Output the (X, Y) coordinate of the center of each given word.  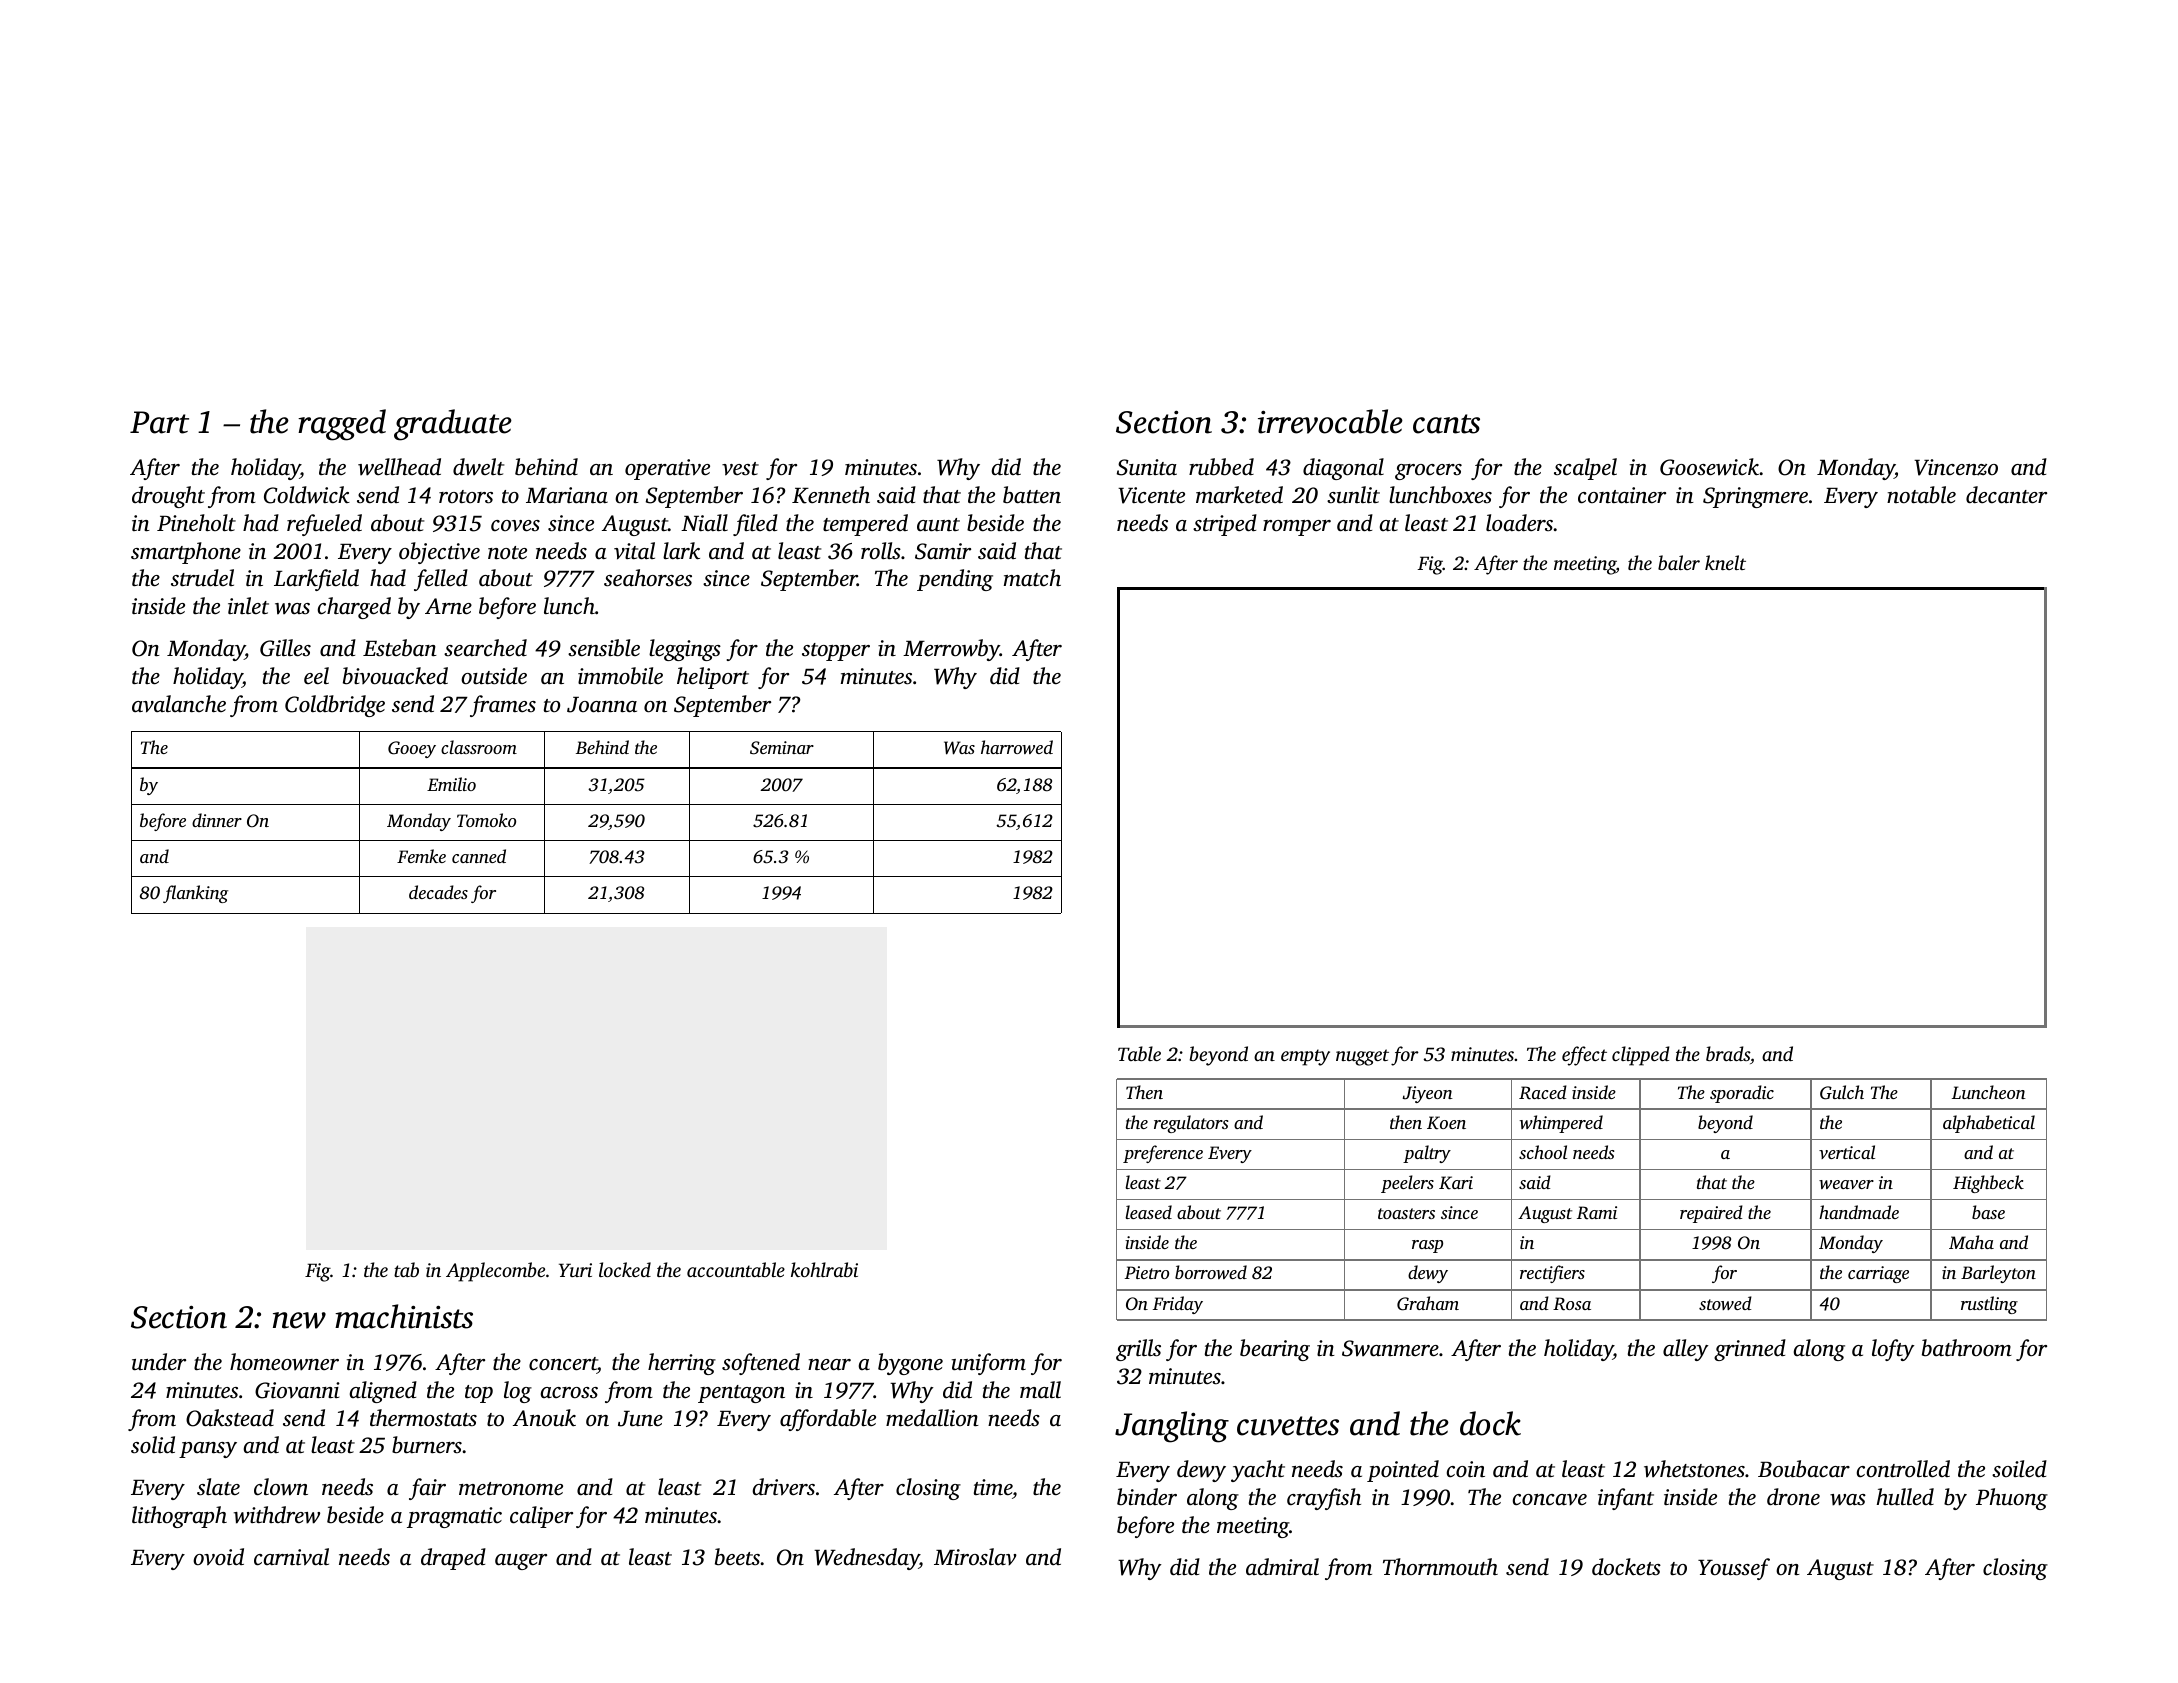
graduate (453, 425)
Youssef (1734, 1569)
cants (1446, 424)
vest (740, 469)
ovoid (218, 1557)
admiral (1282, 1566)
